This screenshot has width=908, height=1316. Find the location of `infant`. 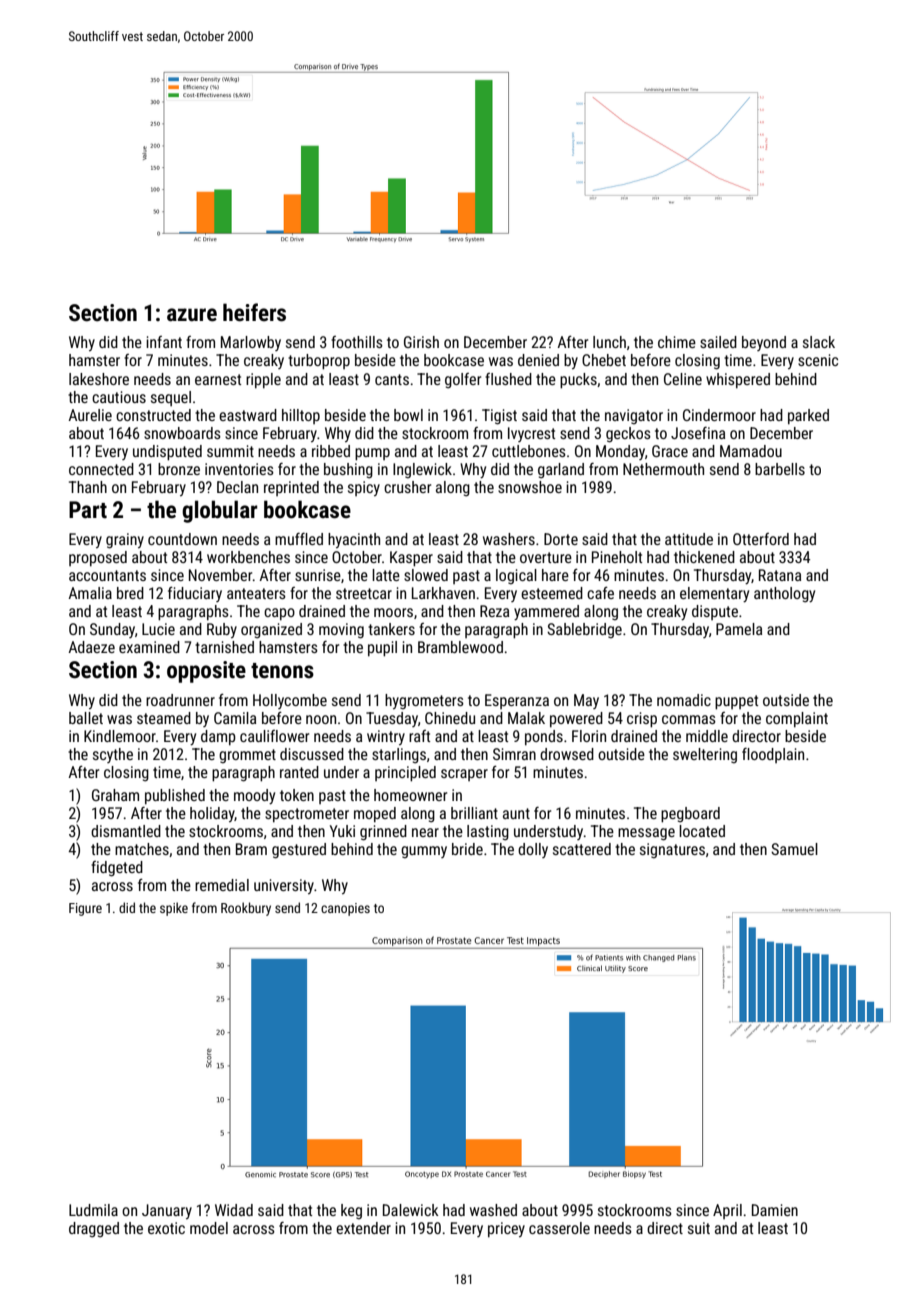

infant is located at coordinates (164, 342).
